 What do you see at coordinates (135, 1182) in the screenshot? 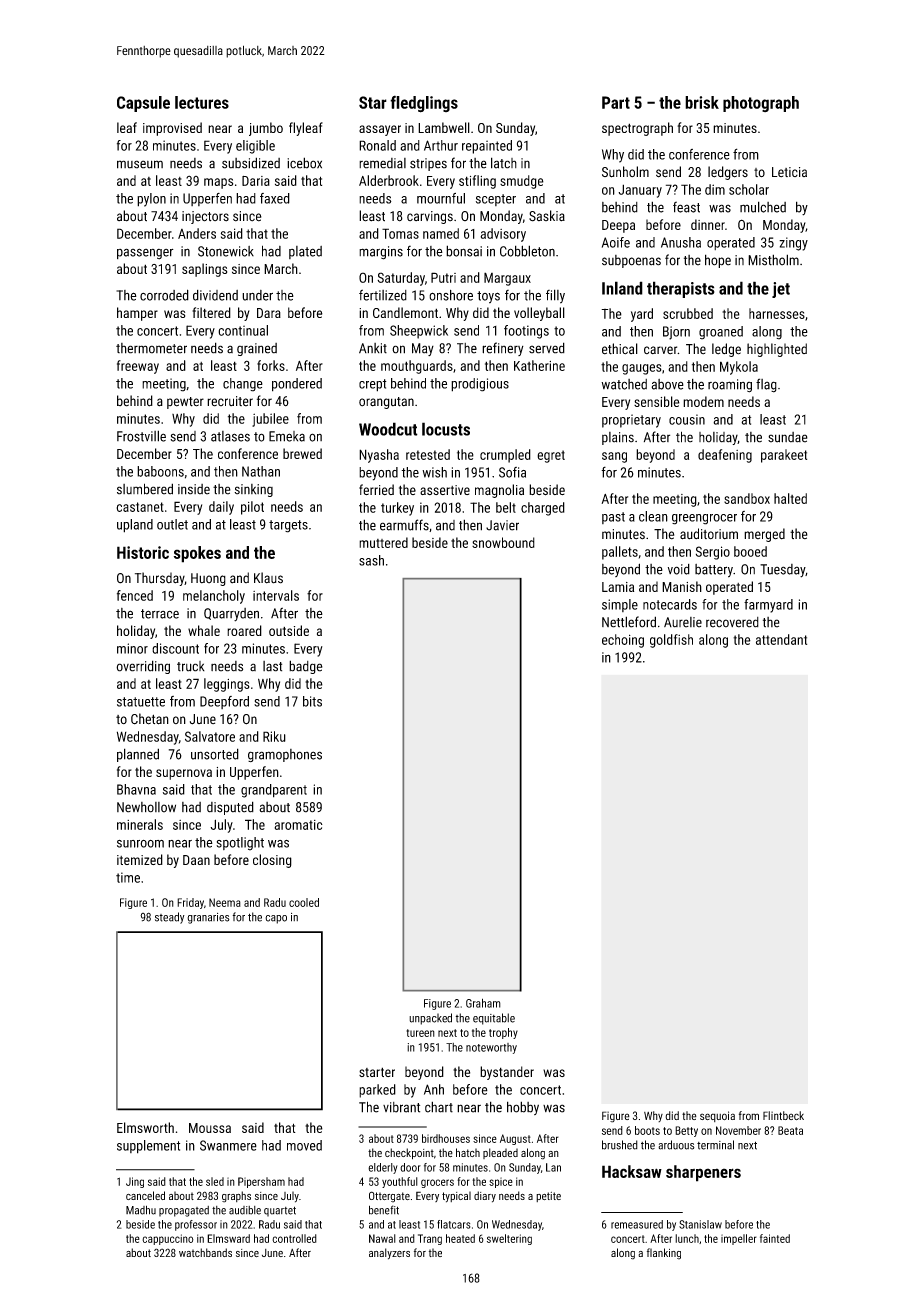
I see `Jing` at bounding box center [135, 1182].
